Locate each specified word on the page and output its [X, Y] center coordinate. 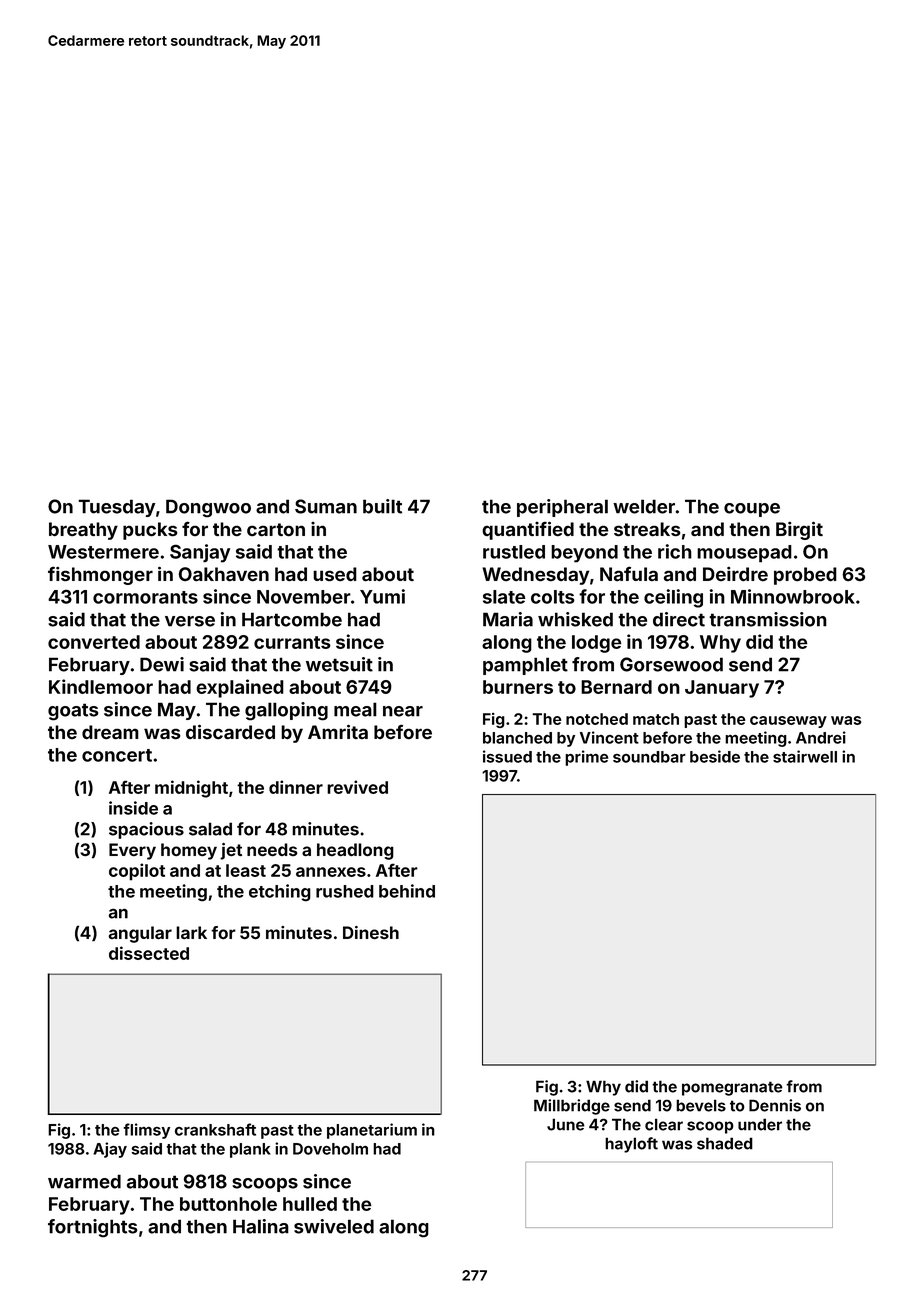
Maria [508, 619]
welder [644, 506]
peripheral [562, 508]
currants [292, 642]
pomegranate [732, 1088]
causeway [788, 722]
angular [140, 934]
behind [407, 891]
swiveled [334, 1226]
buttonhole [228, 1204]
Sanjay [200, 553]
